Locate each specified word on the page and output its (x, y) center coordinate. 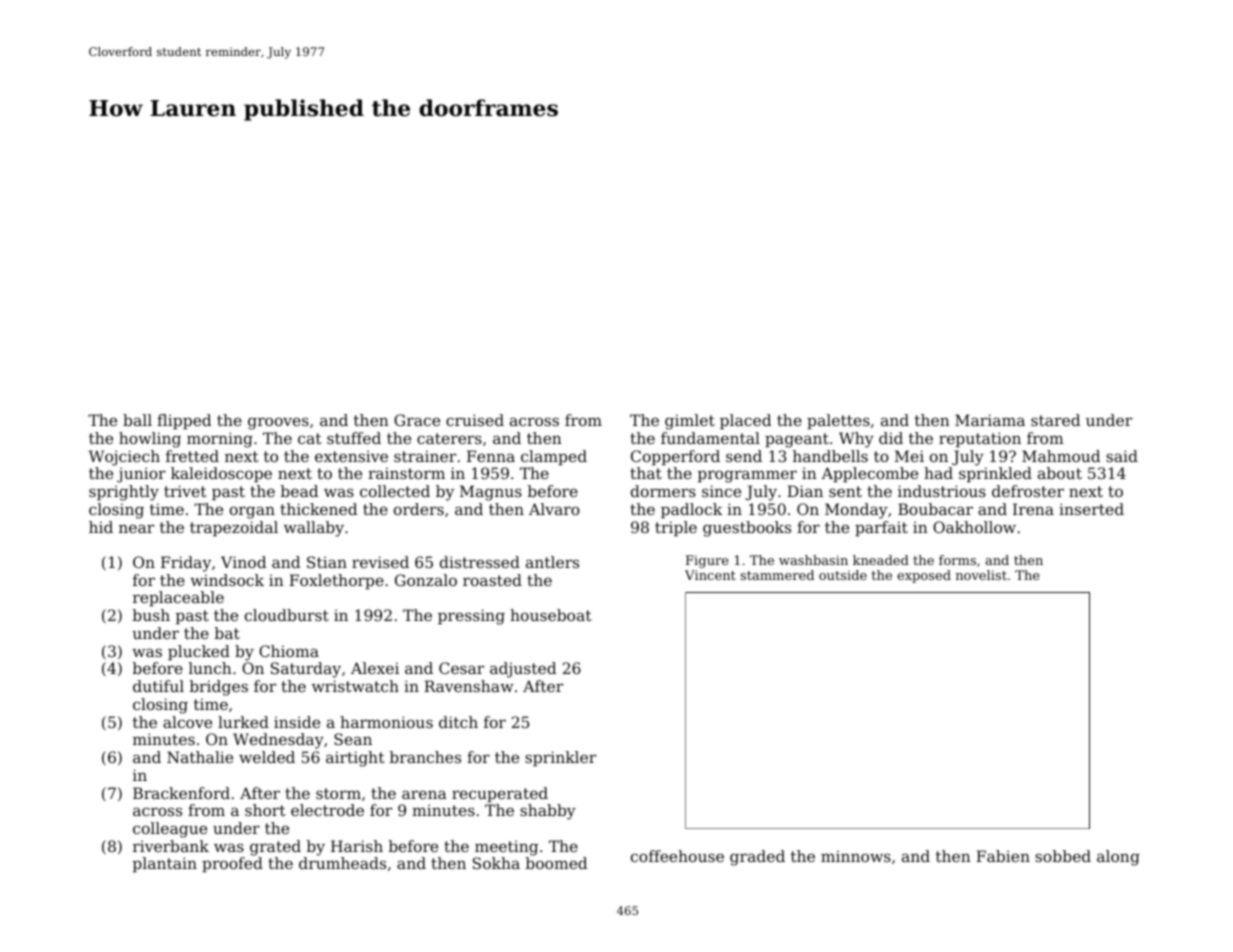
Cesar (461, 668)
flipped (184, 421)
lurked (243, 722)
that (646, 473)
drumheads (342, 863)
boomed (556, 863)
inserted (1091, 509)
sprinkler (560, 758)
